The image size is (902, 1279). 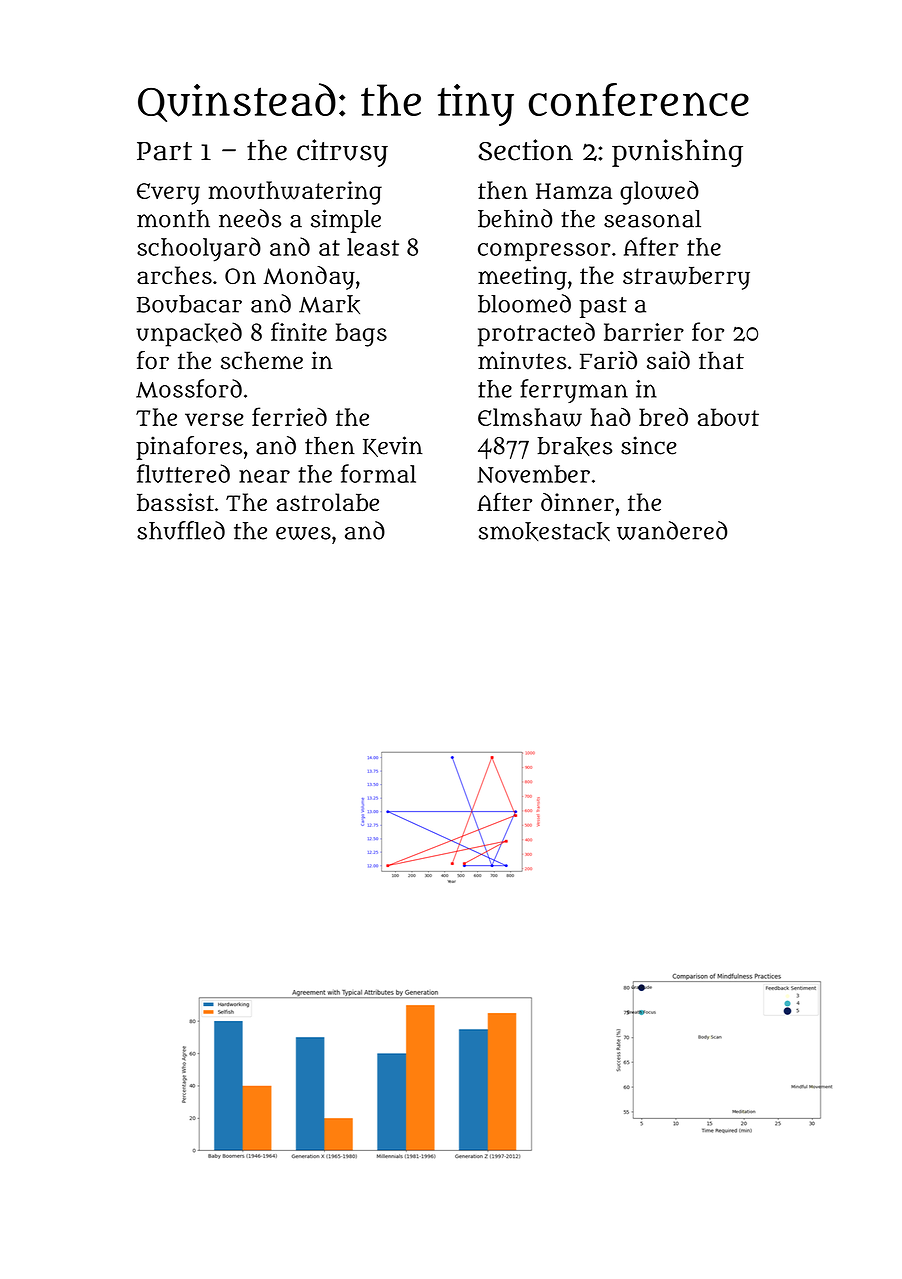 What do you see at coordinates (672, 530) in the document?
I see `wandered` at bounding box center [672, 530].
